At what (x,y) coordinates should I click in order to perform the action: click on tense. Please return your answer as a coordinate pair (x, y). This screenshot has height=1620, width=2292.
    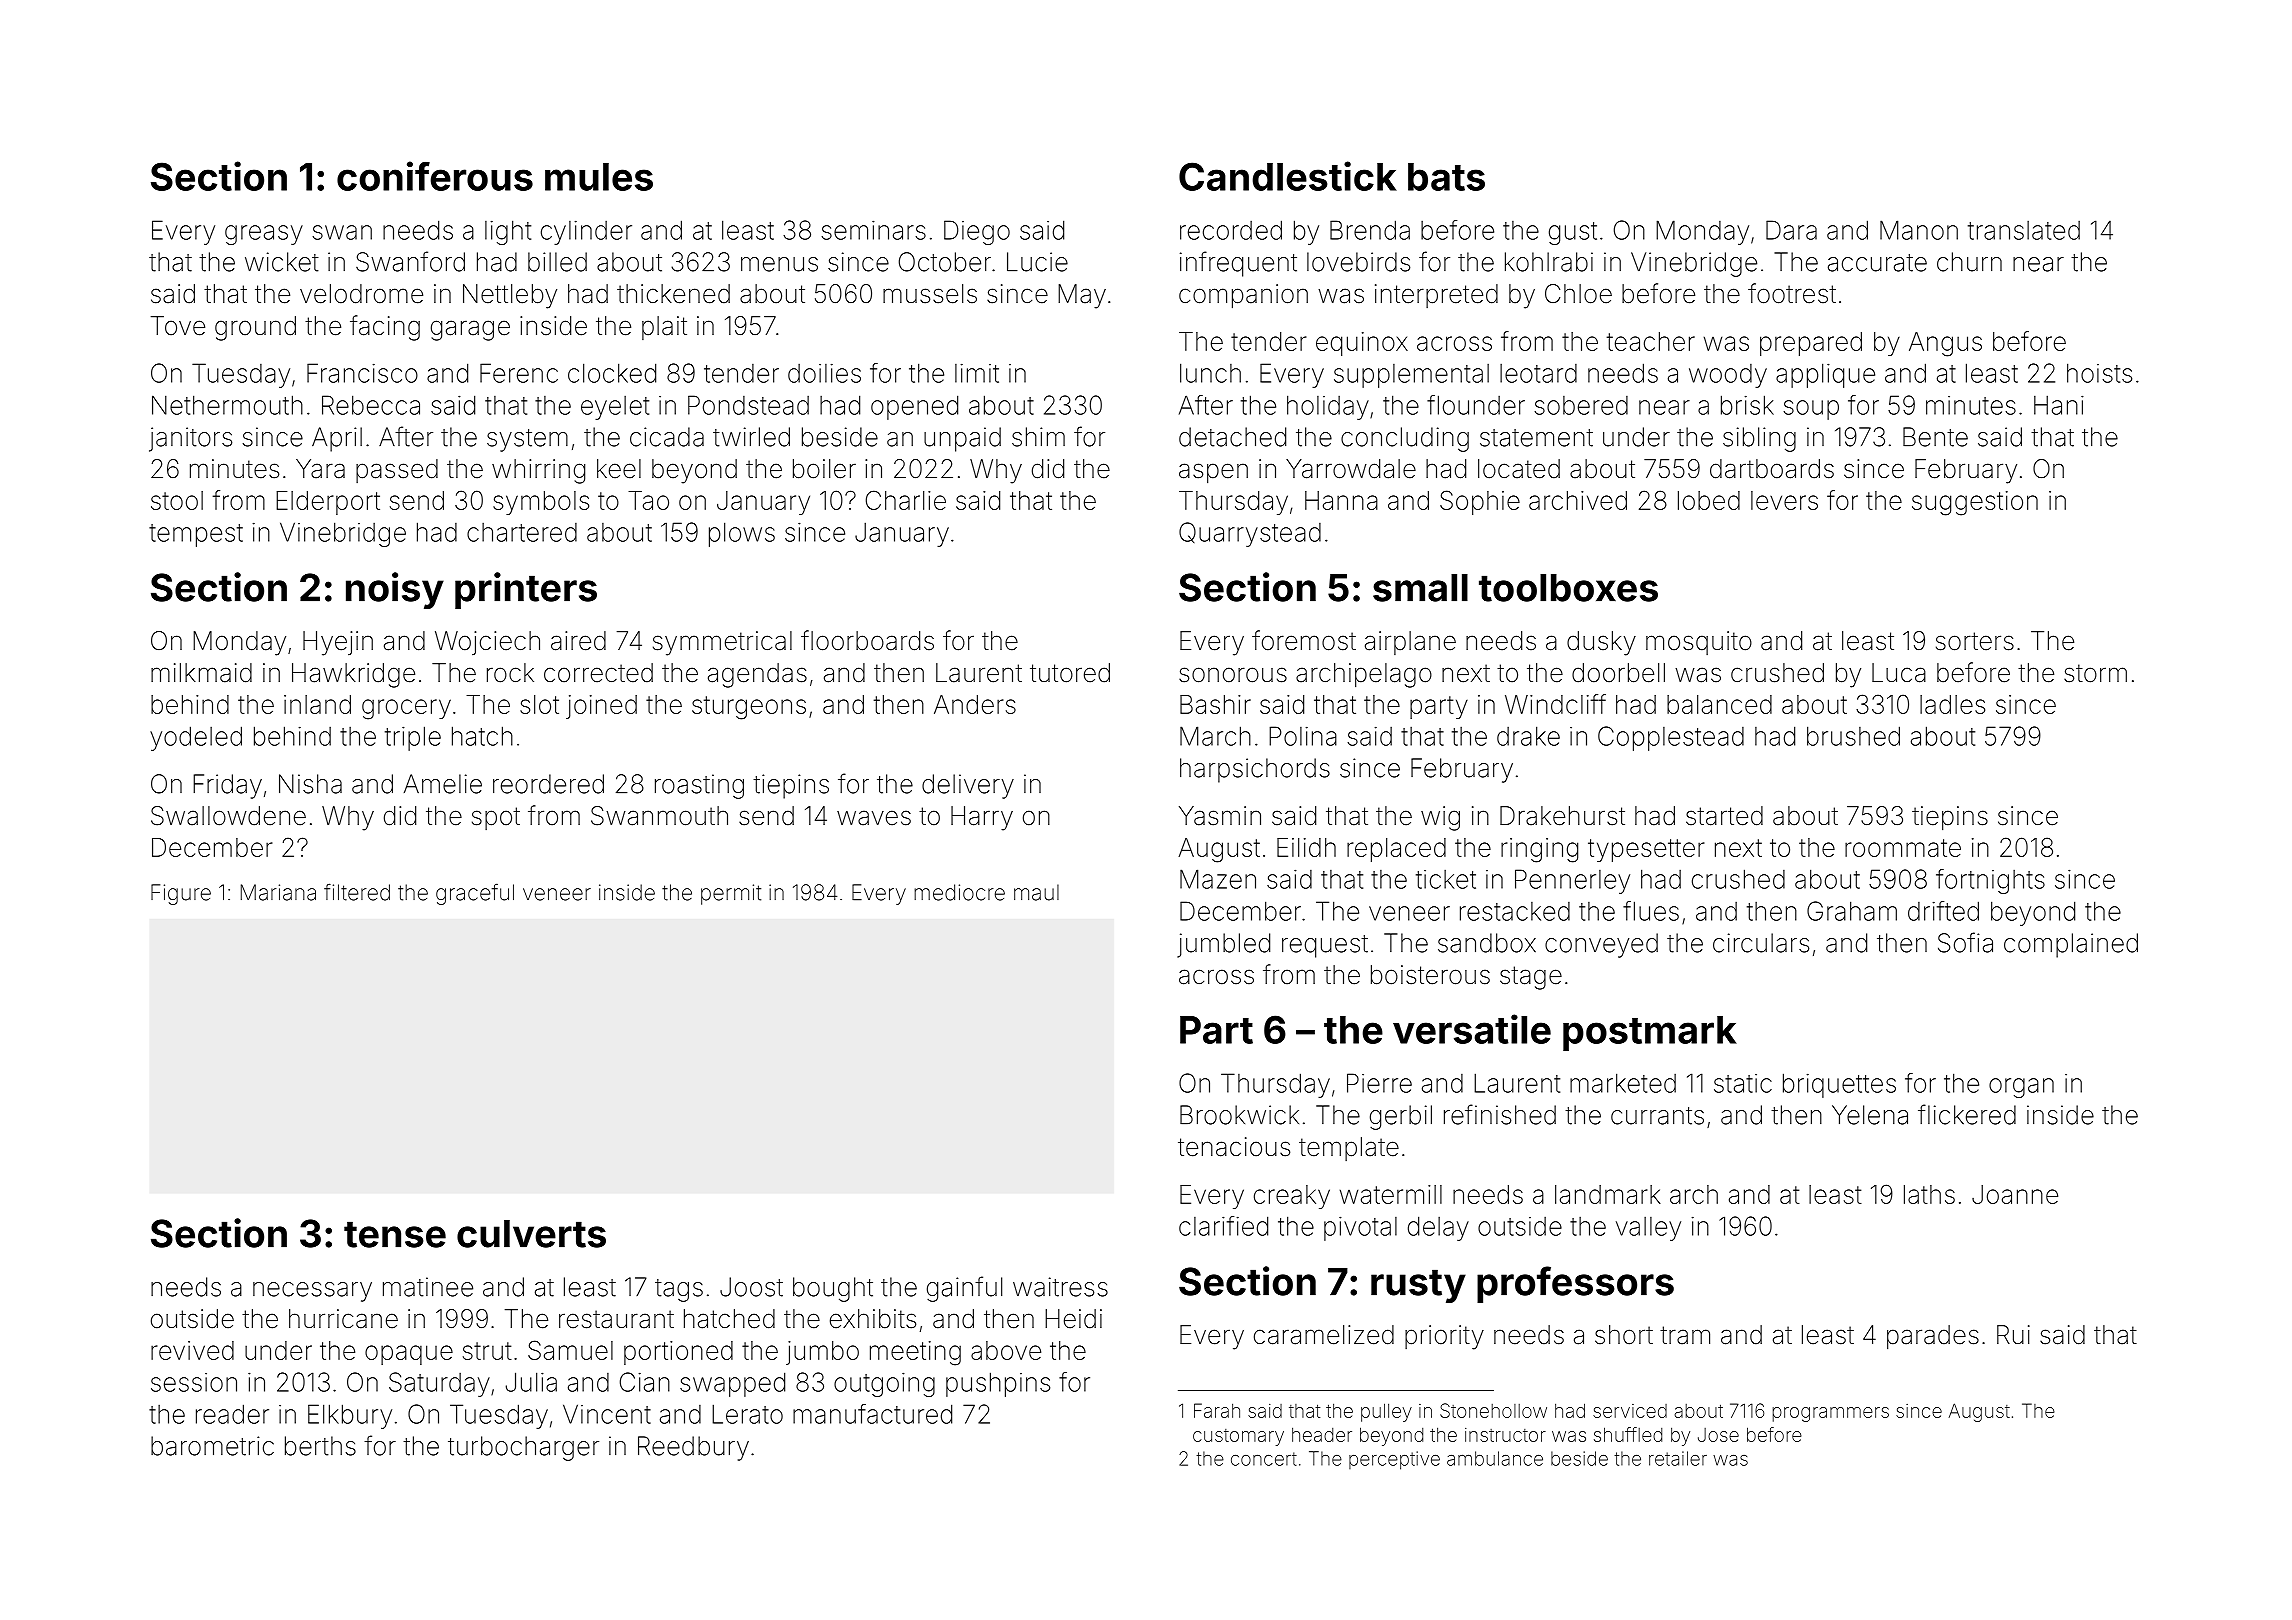
    Looking at the image, I should click on (395, 1234).
